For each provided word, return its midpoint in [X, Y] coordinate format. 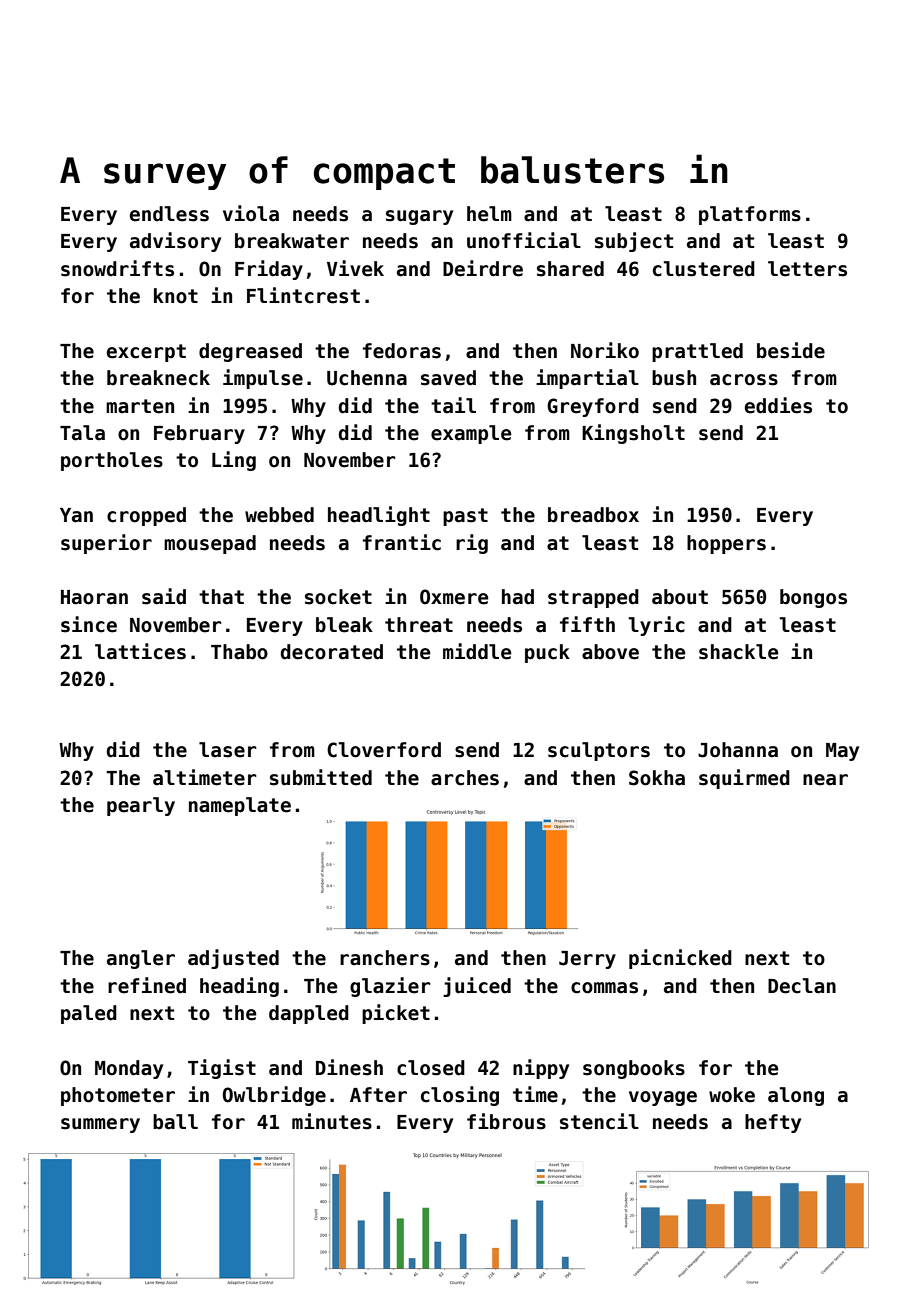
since [89, 624]
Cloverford [384, 750]
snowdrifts [117, 268]
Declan [802, 986]
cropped [146, 516]
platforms [750, 215]
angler [141, 959]
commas [604, 988]
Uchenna [367, 378]
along [796, 1096]
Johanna [738, 750]
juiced [477, 987]
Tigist [222, 1069]
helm [489, 214]
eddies [778, 405]
